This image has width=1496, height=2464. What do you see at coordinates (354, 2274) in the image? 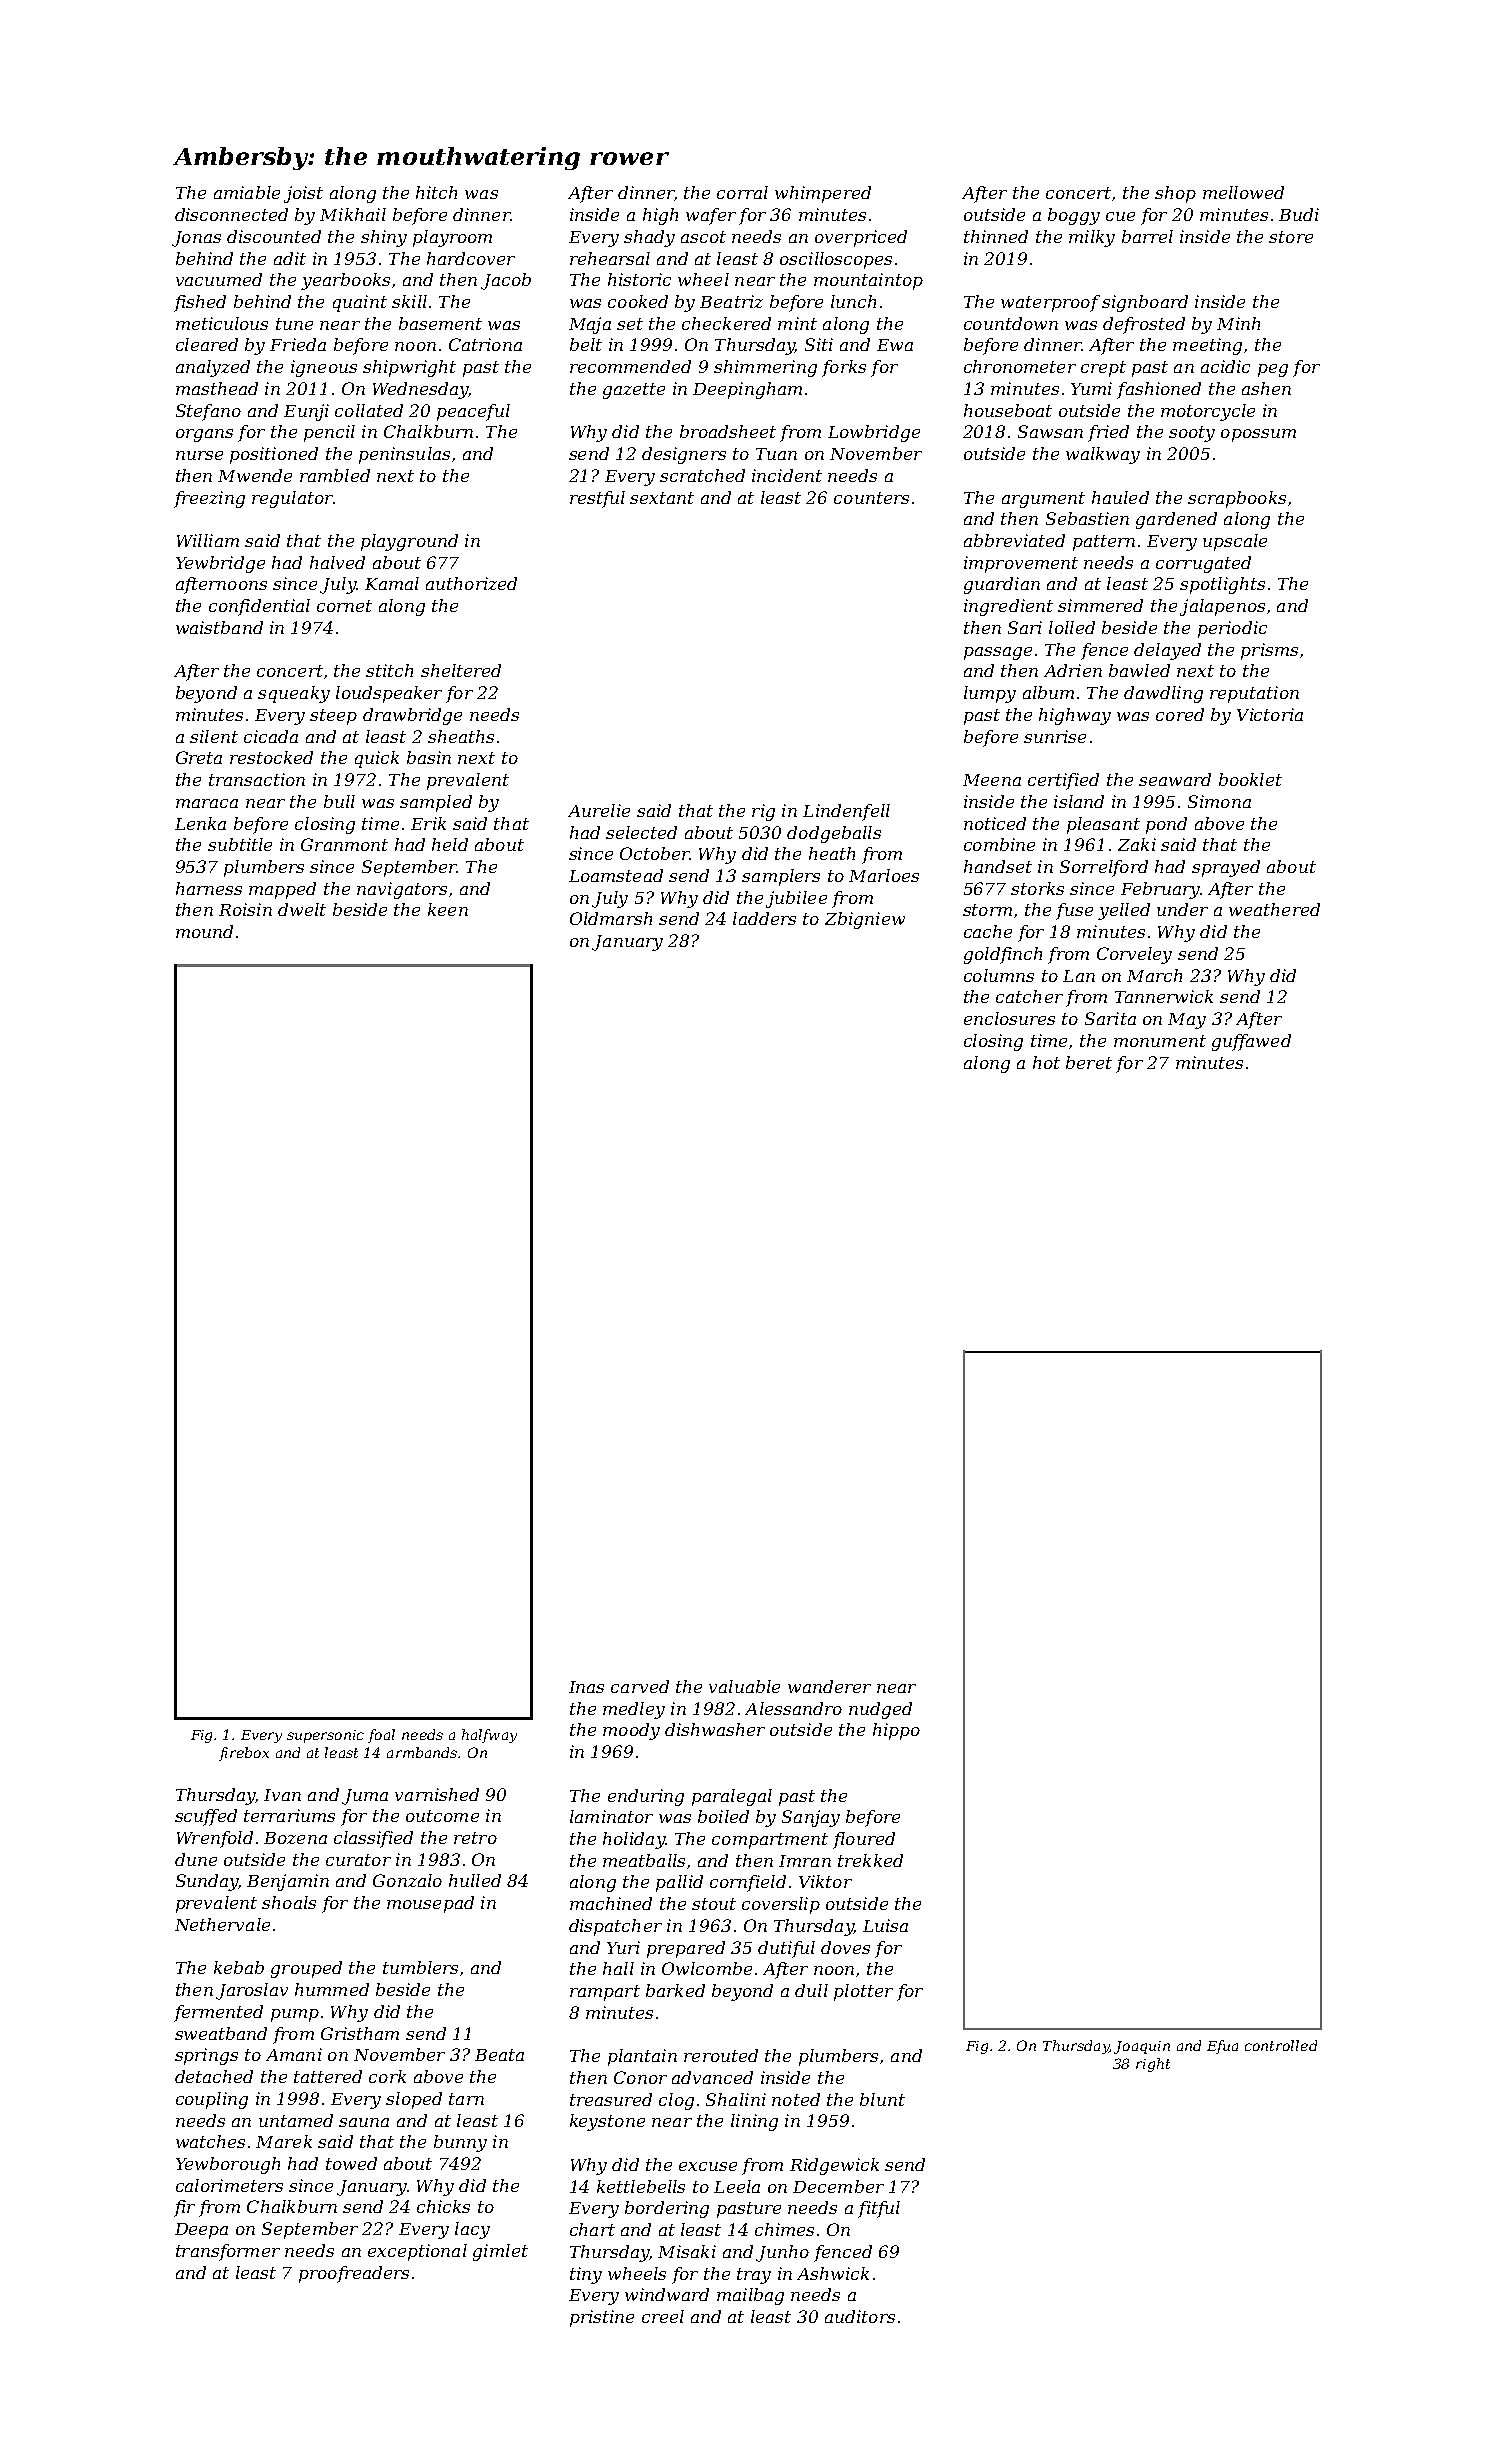
I see `proofreaders` at bounding box center [354, 2274].
